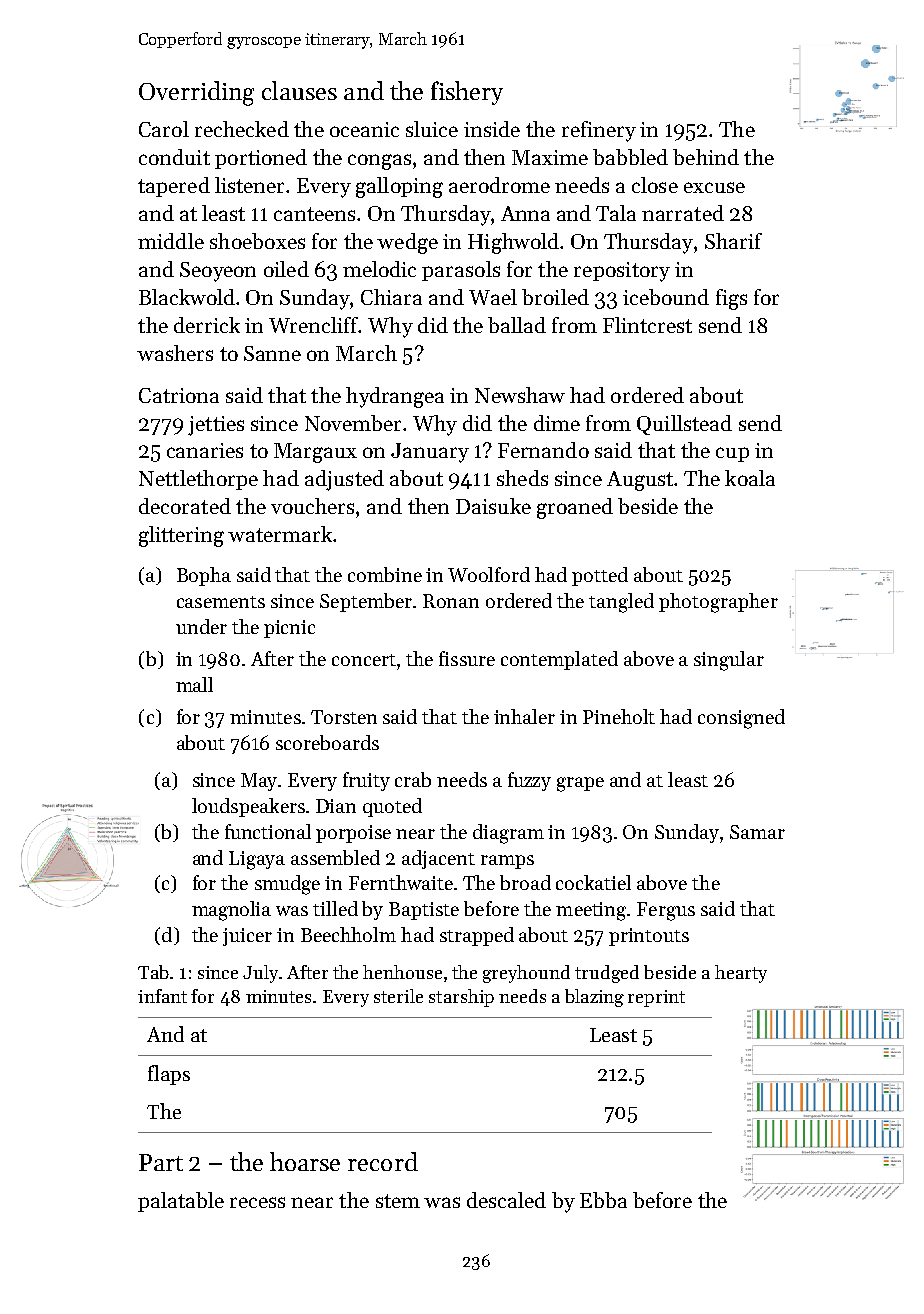 The width and height of the image is (924, 1314). What do you see at coordinates (242, 129) in the image?
I see `rechecked` at bounding box center [242, 129].
